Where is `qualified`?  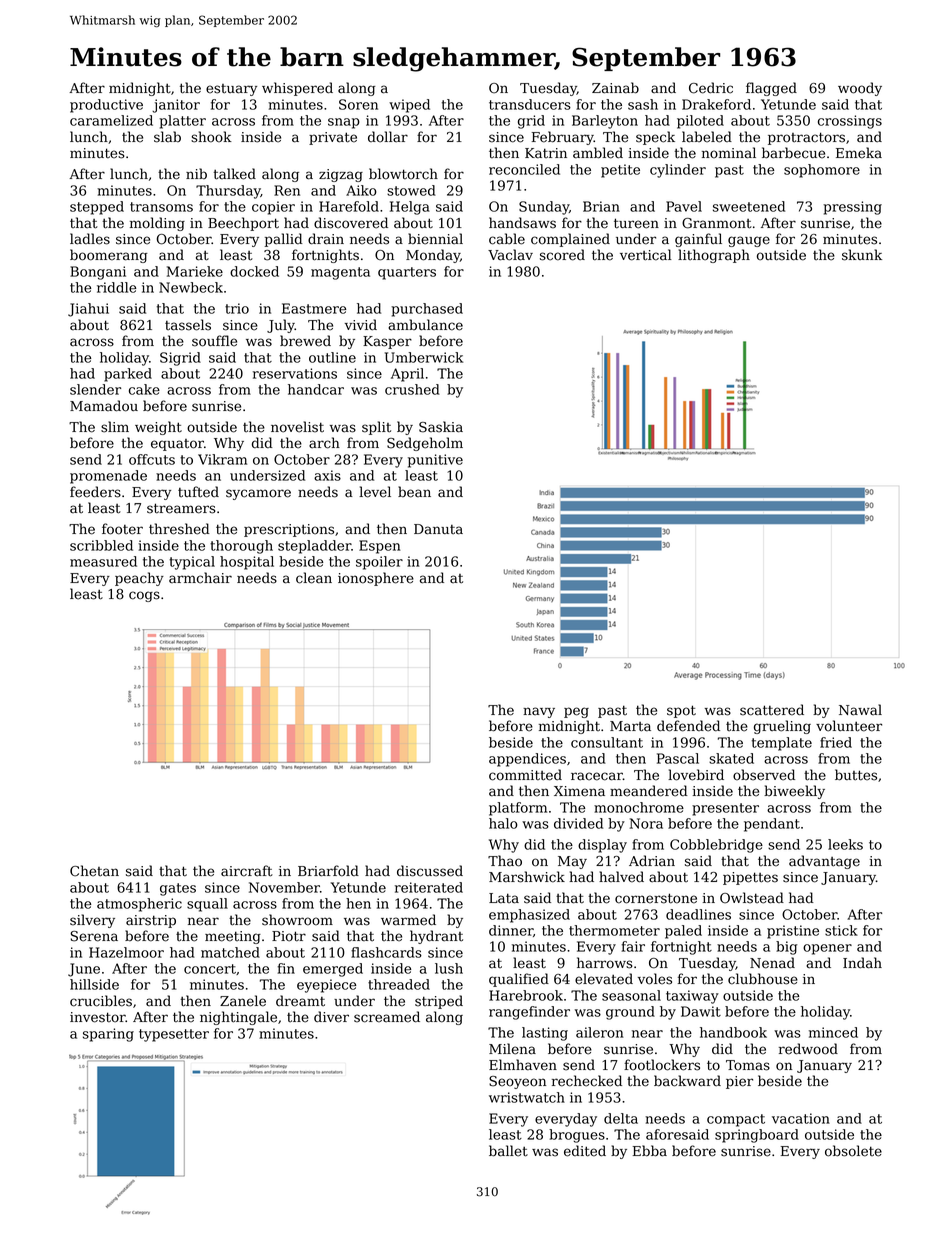 qualified is located at coordinates (519, 980).
